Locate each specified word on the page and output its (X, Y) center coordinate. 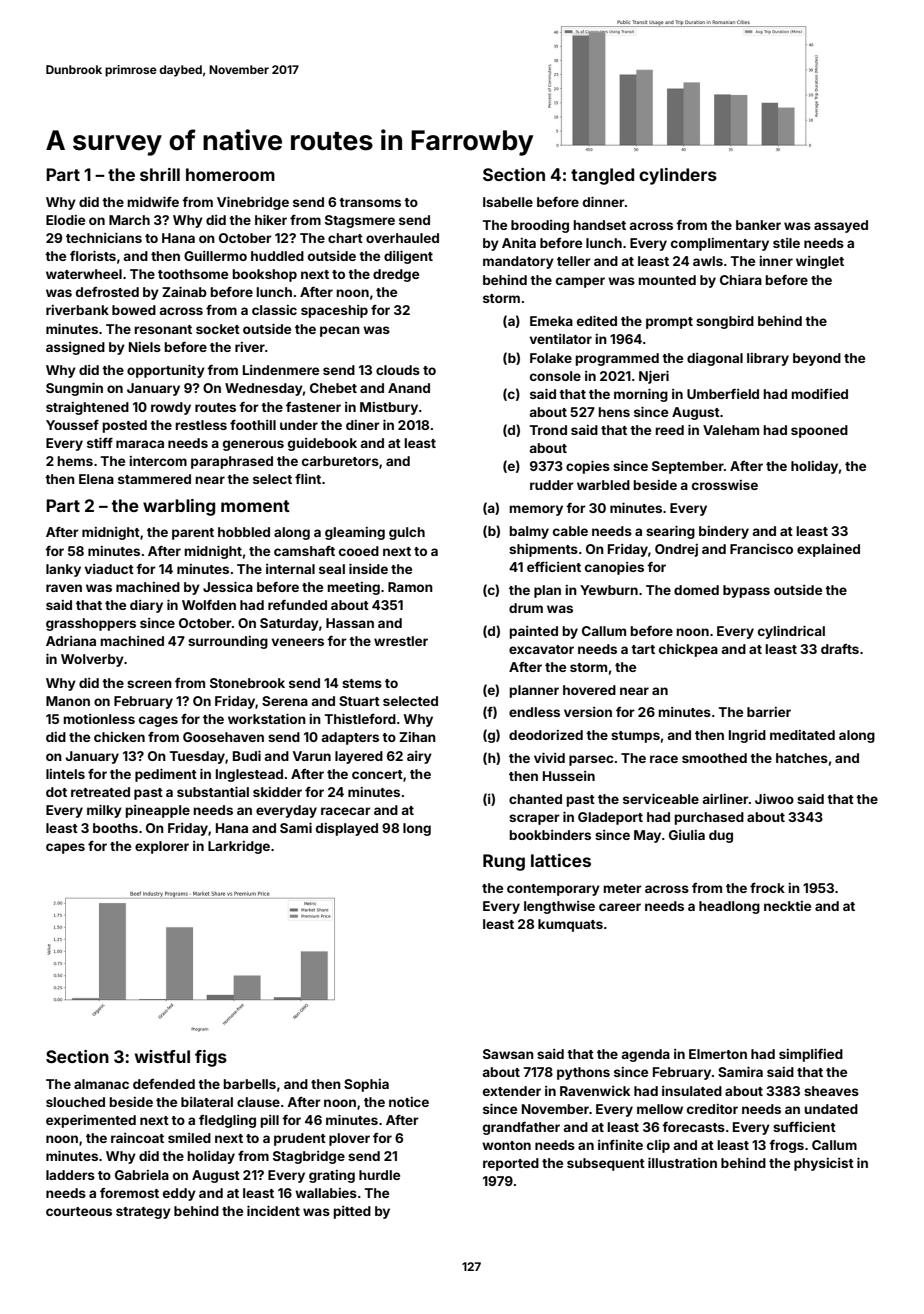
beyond (817, 359)
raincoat (137, 1138)
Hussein (569, 776)
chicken (119, 737)
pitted (352, 1212)
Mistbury (389, 408)
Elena (96, 479)
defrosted (107, 292)
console (555, 376)
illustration (682, 1163)
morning (641, 395)
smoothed (714, 758)
